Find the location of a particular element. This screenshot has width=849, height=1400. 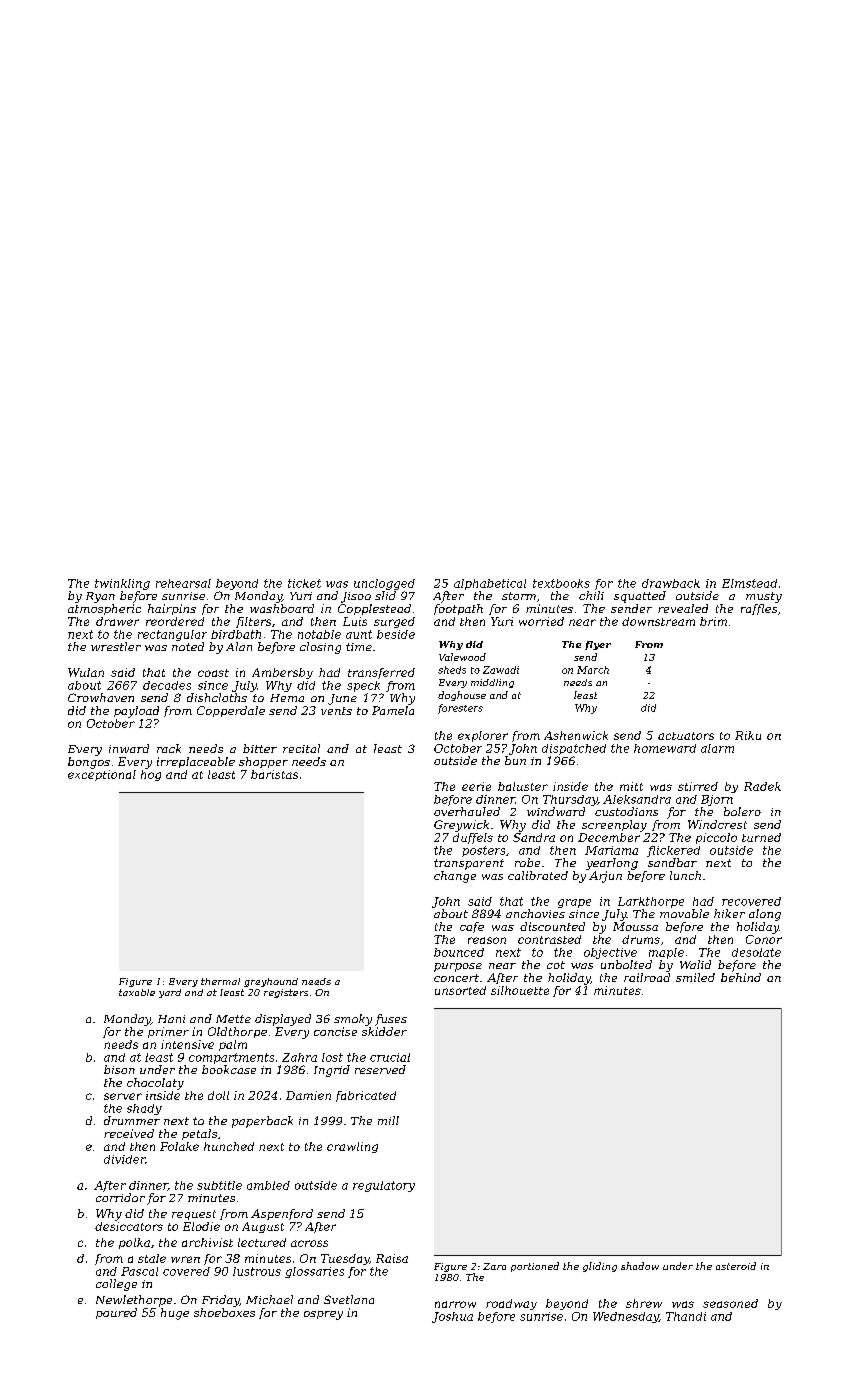

decades is located at coordinates (167, 685).
